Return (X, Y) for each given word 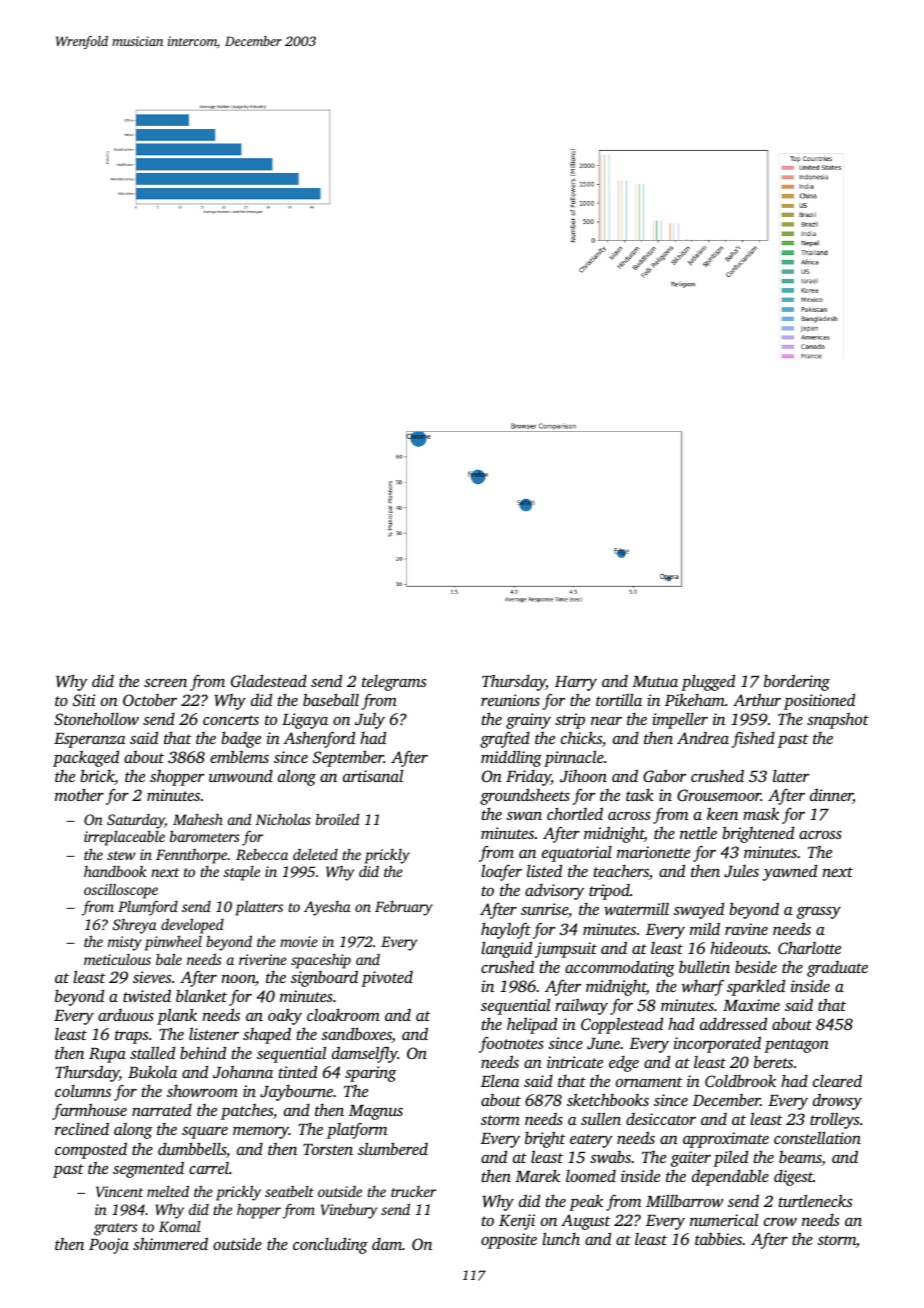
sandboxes (356, 1035)
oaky (285, 1016)
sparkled (756, 987)
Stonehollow (96, 719)
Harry (576, 683)
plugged (708, 682)
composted (91, 1150)
